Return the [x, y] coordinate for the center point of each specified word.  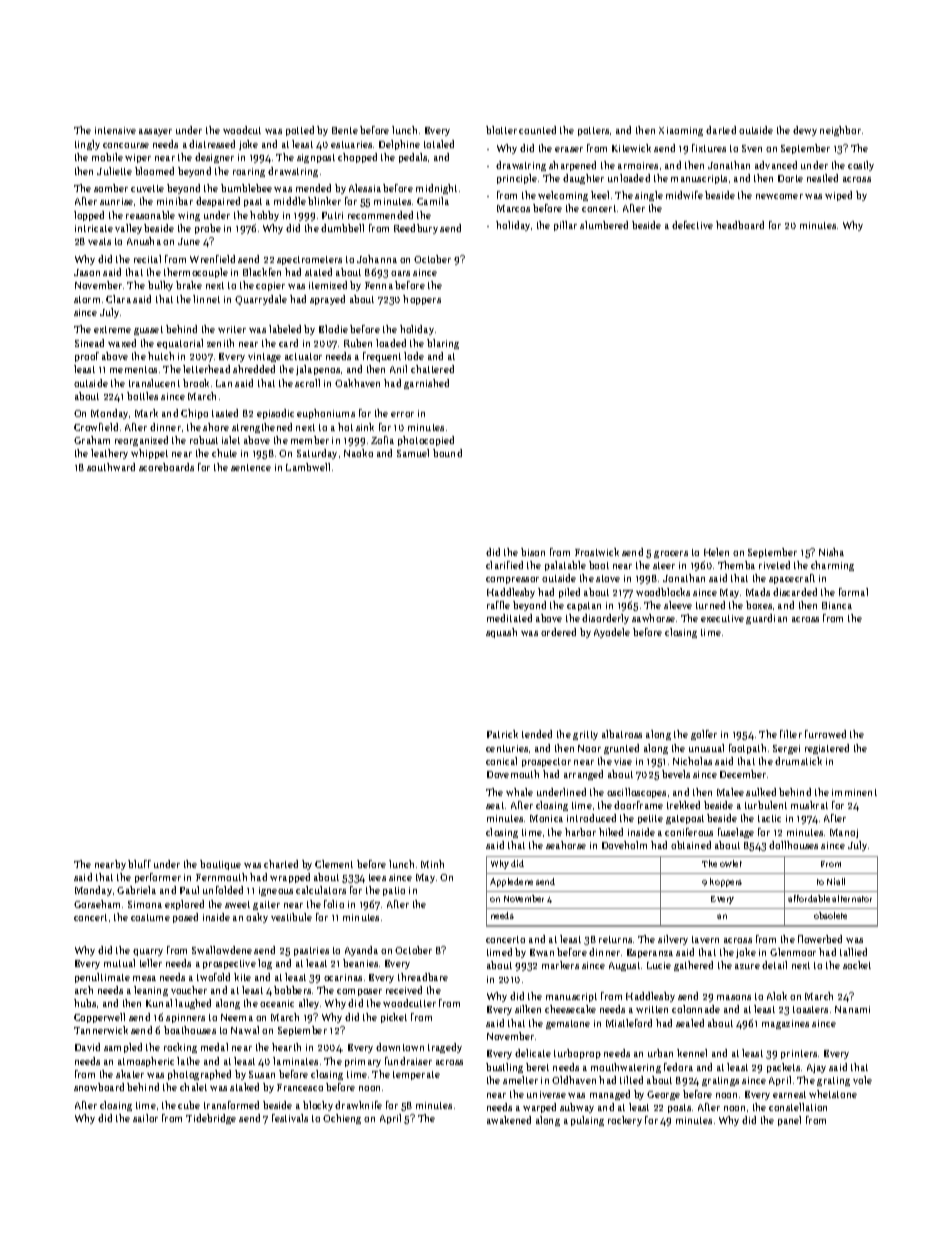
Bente [345, 130]
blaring [443, 344]
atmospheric [146, 1062]
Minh [432, 864]
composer [359, 992]
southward [111, 467]
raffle [498, 605]
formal [853, 592]
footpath [747, 749]
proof [87, 357]
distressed [212, 144]
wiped [838, 196]
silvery [673, 940]
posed [185, 918]
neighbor [840, 131]
